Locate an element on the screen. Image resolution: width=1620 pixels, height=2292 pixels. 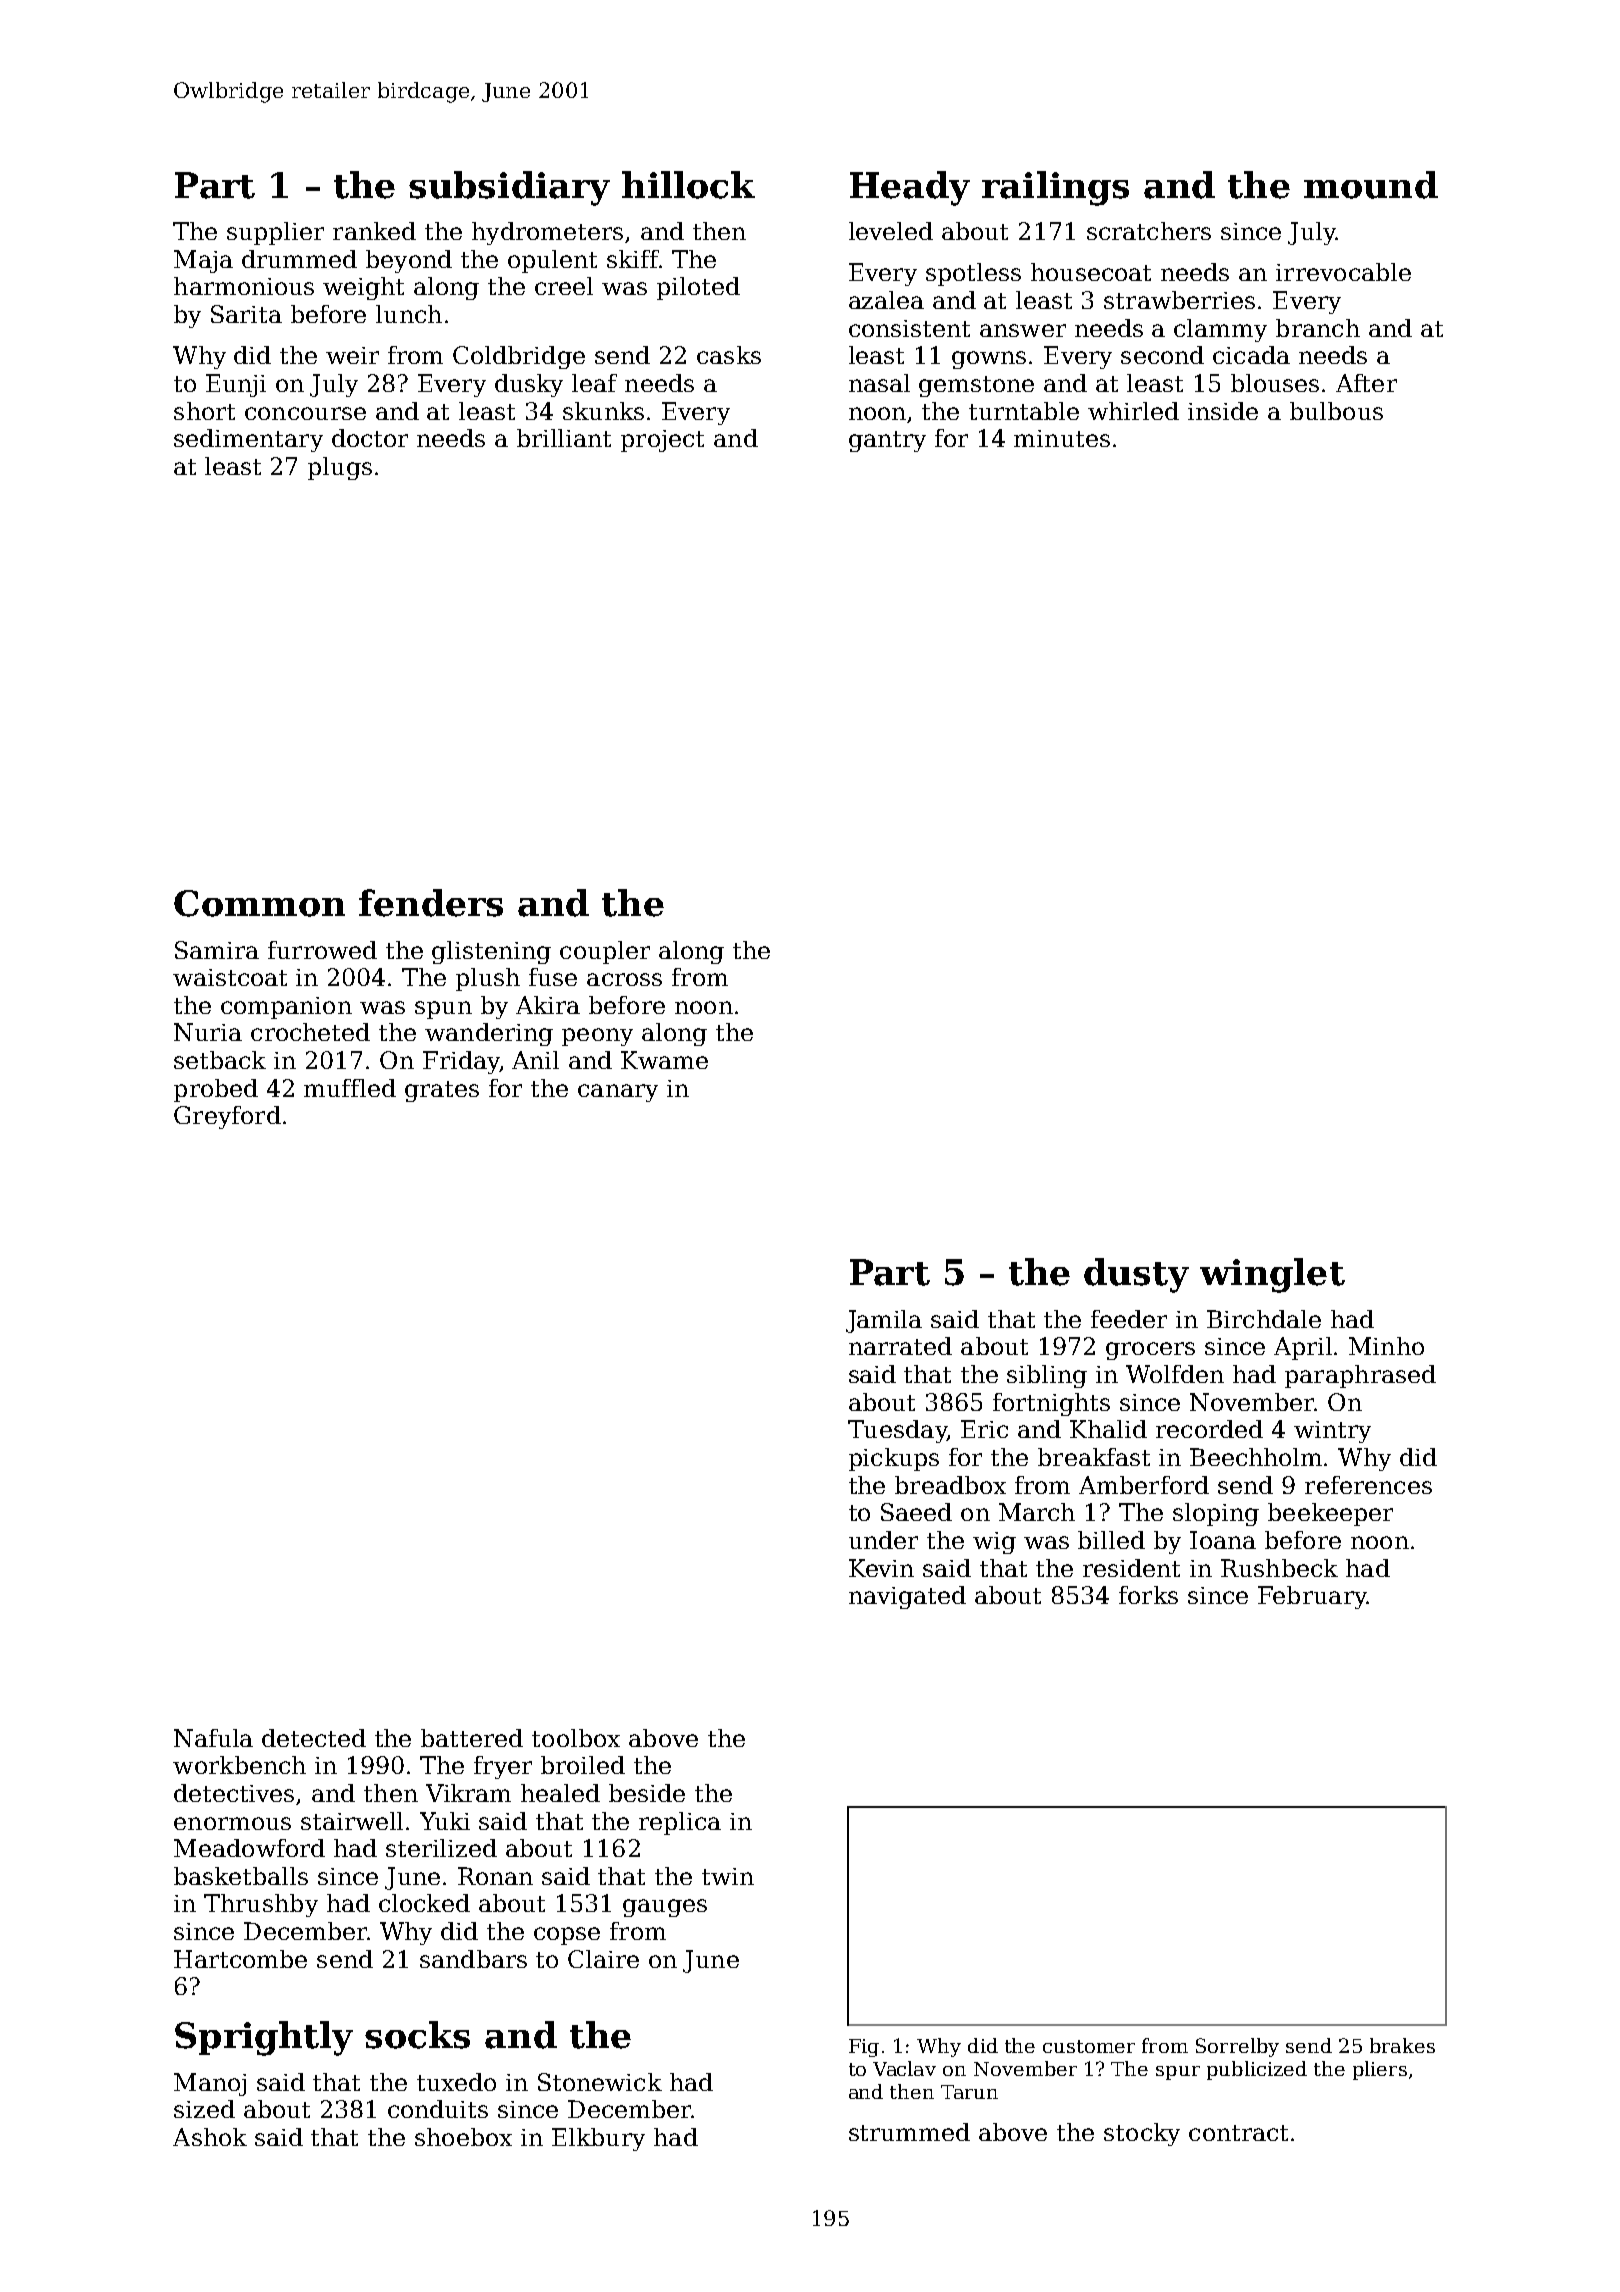
Ashok is located at coordinates (210, 2137).
